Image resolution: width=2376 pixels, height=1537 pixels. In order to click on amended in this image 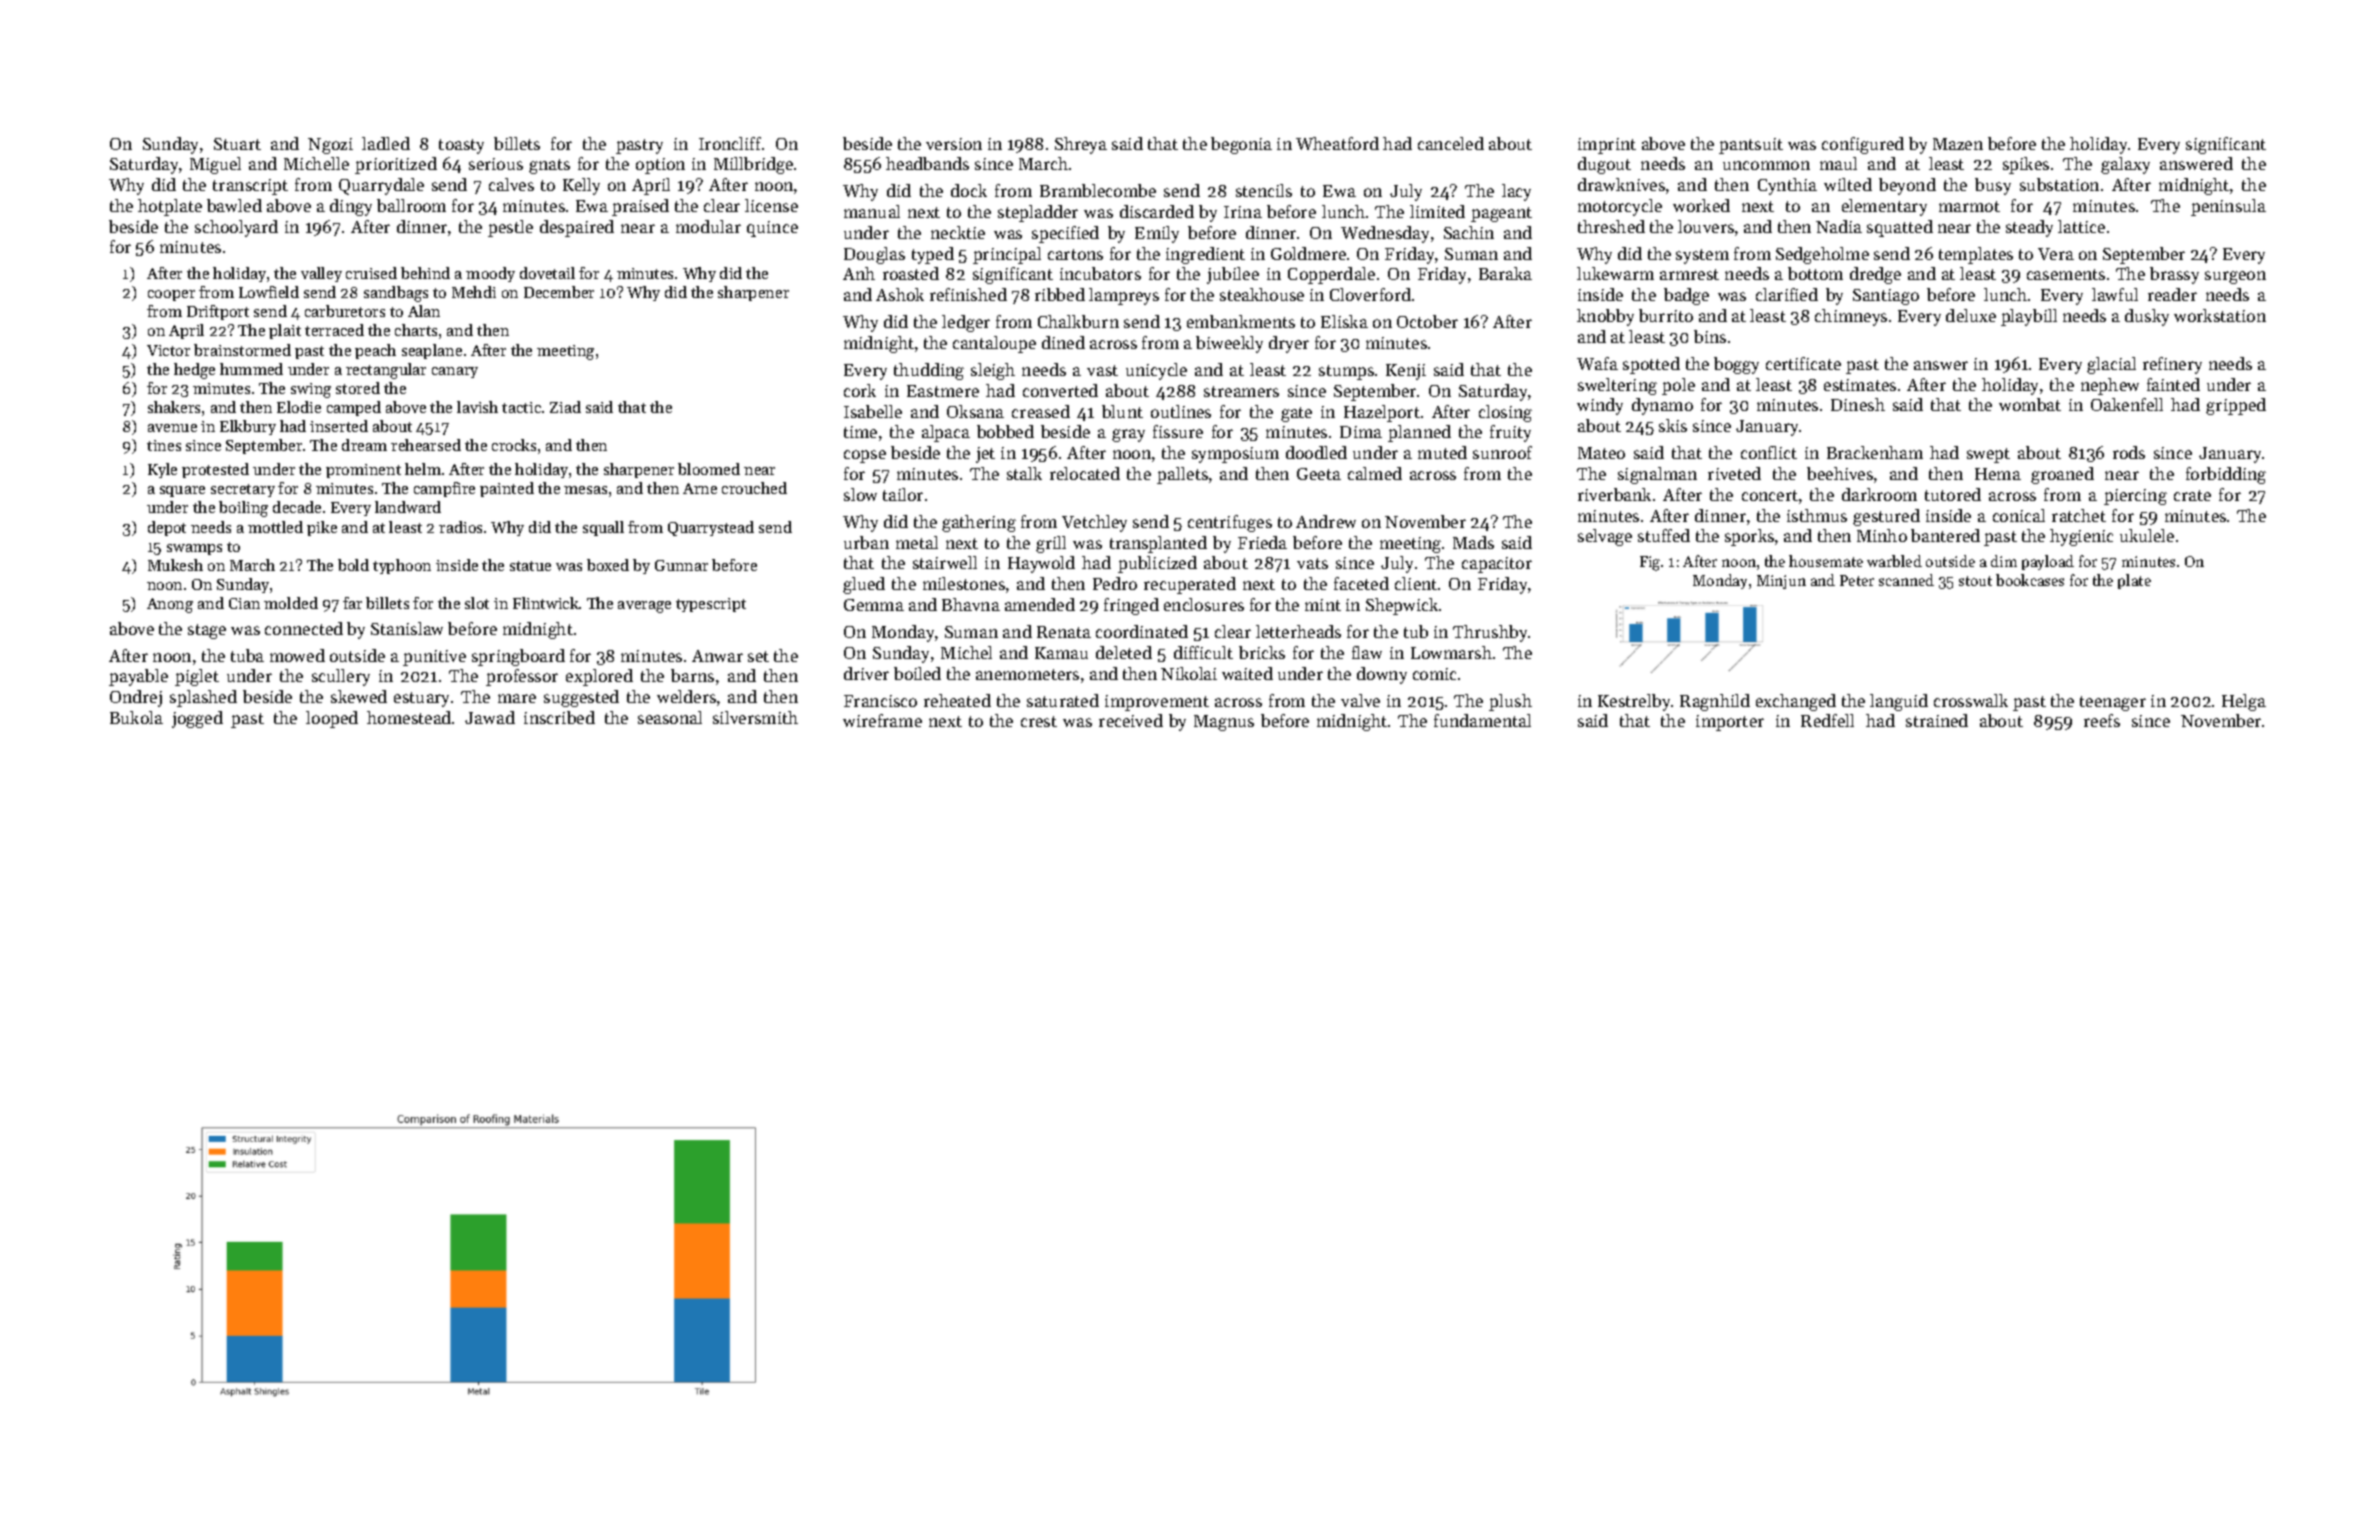, I will do `click(1040, 604)`.
